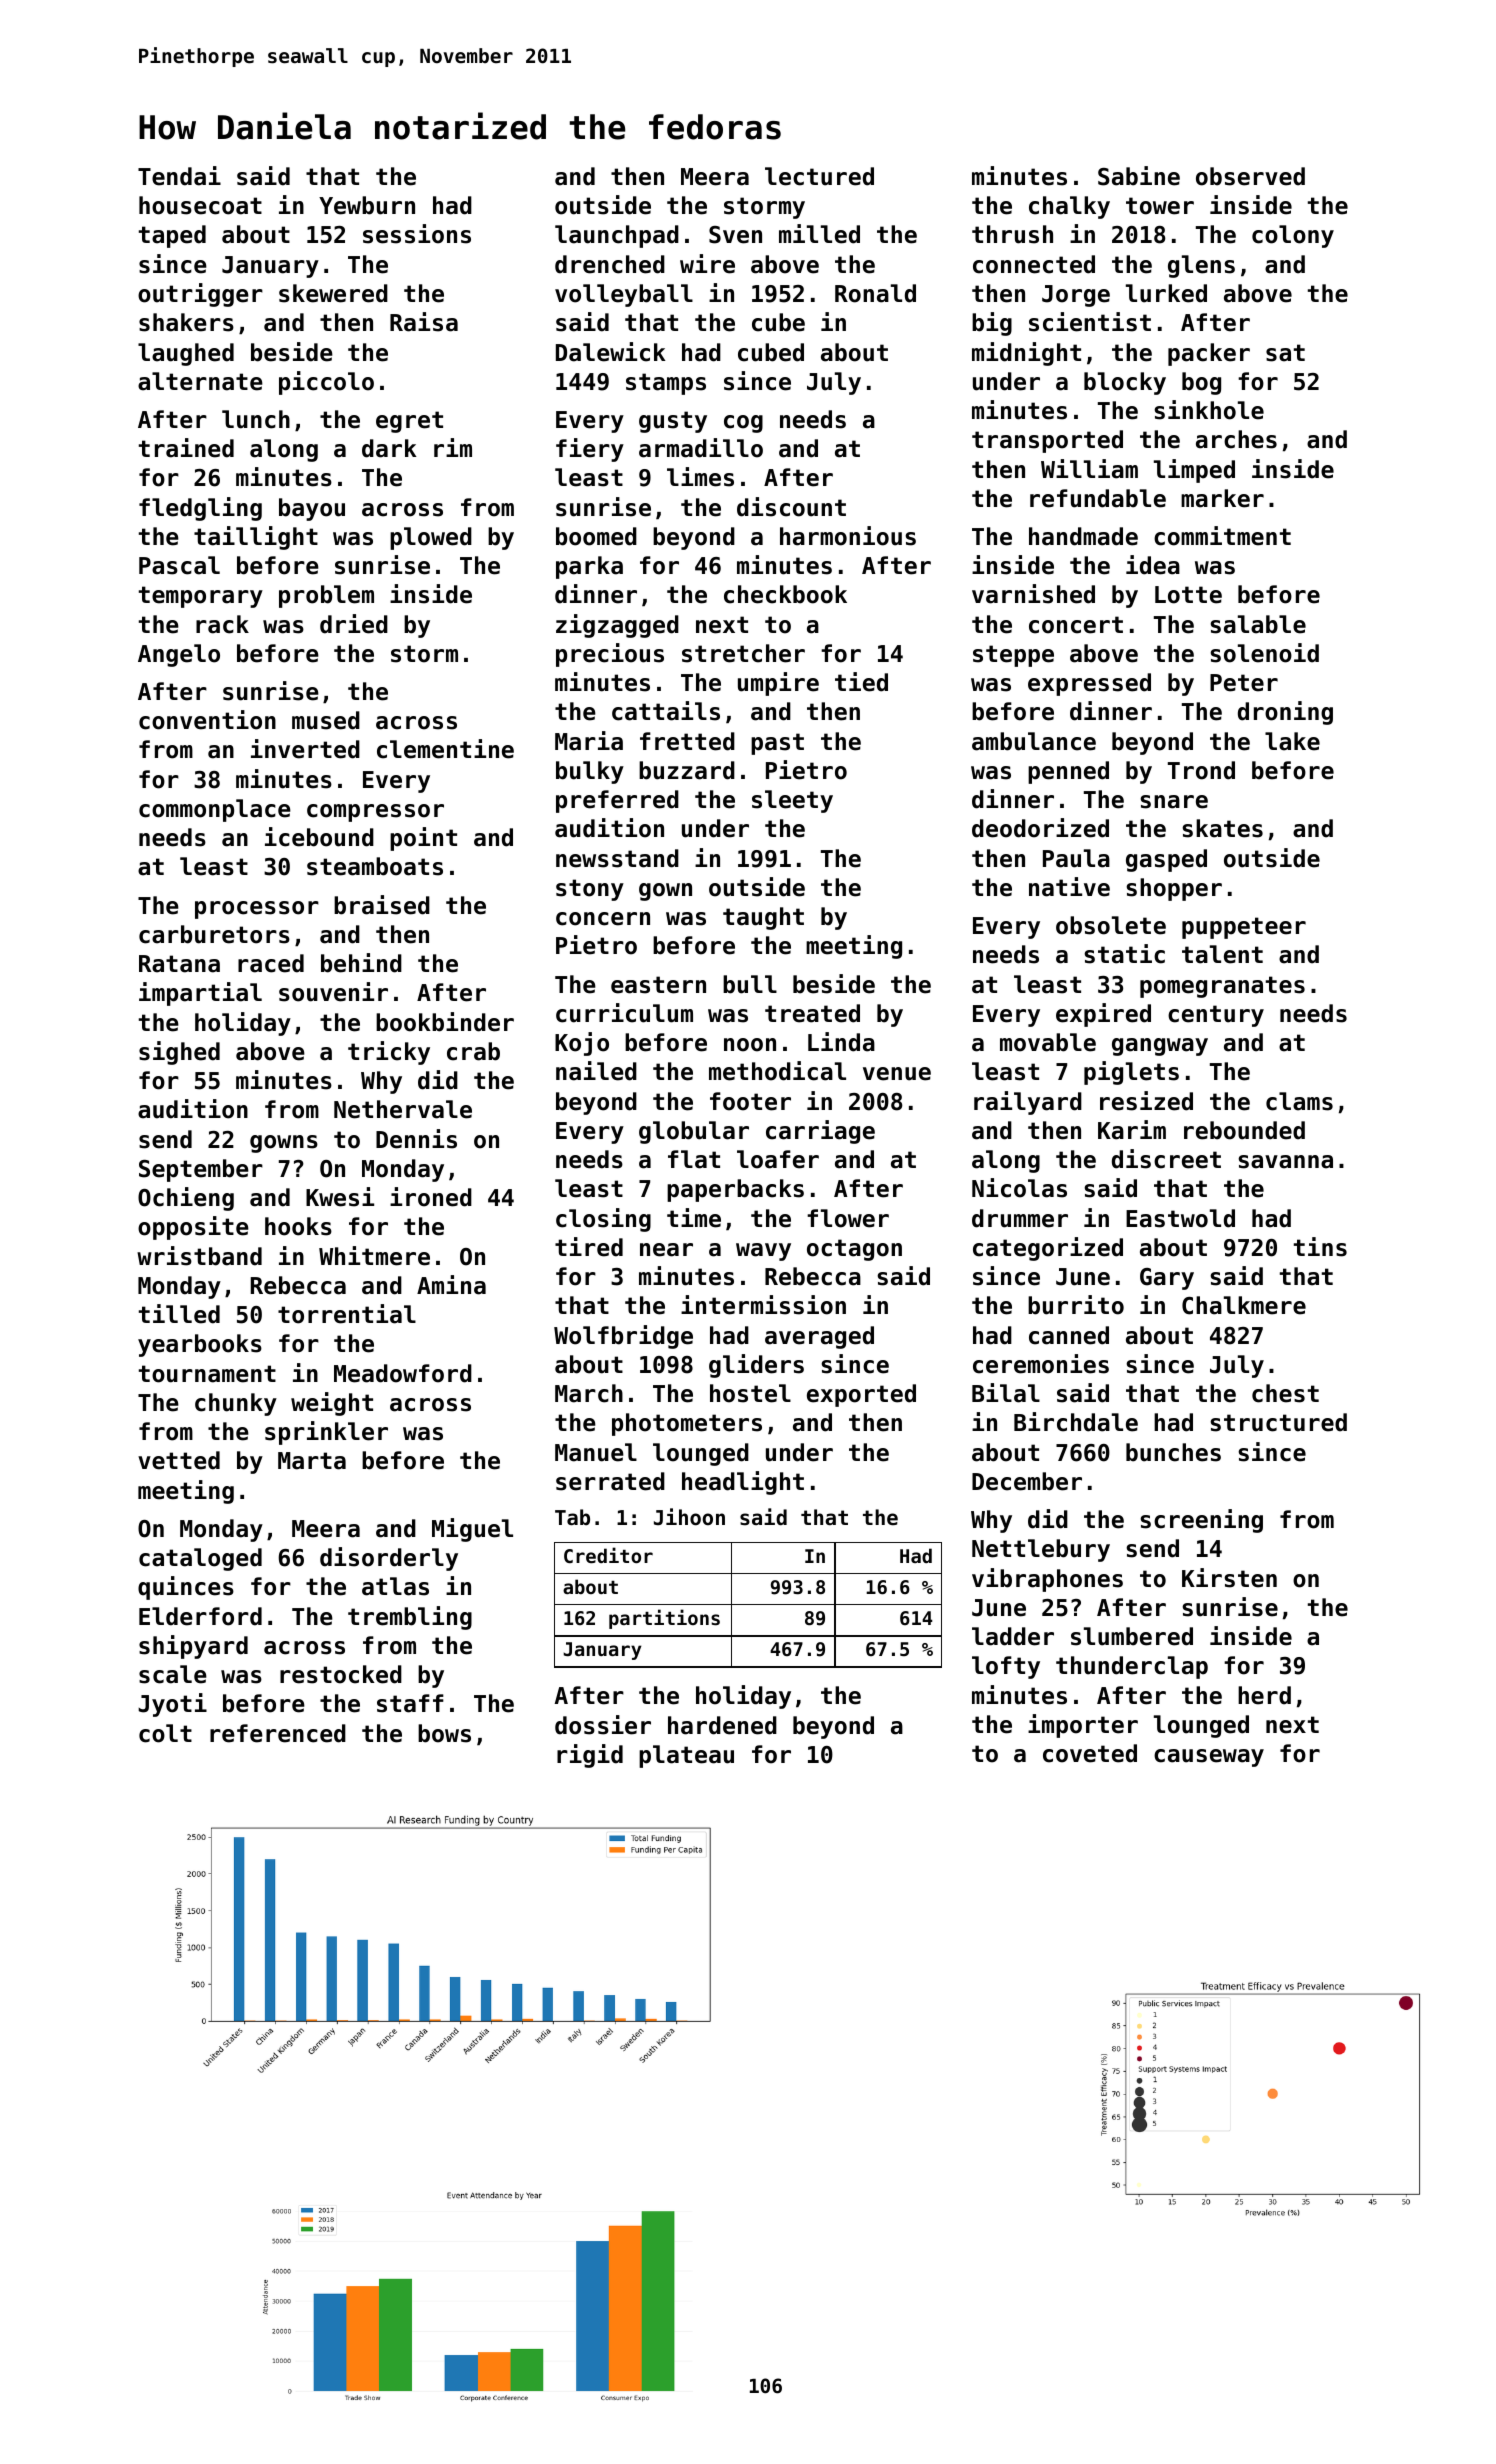  I want to click on Pascal, so click(179, 565).
